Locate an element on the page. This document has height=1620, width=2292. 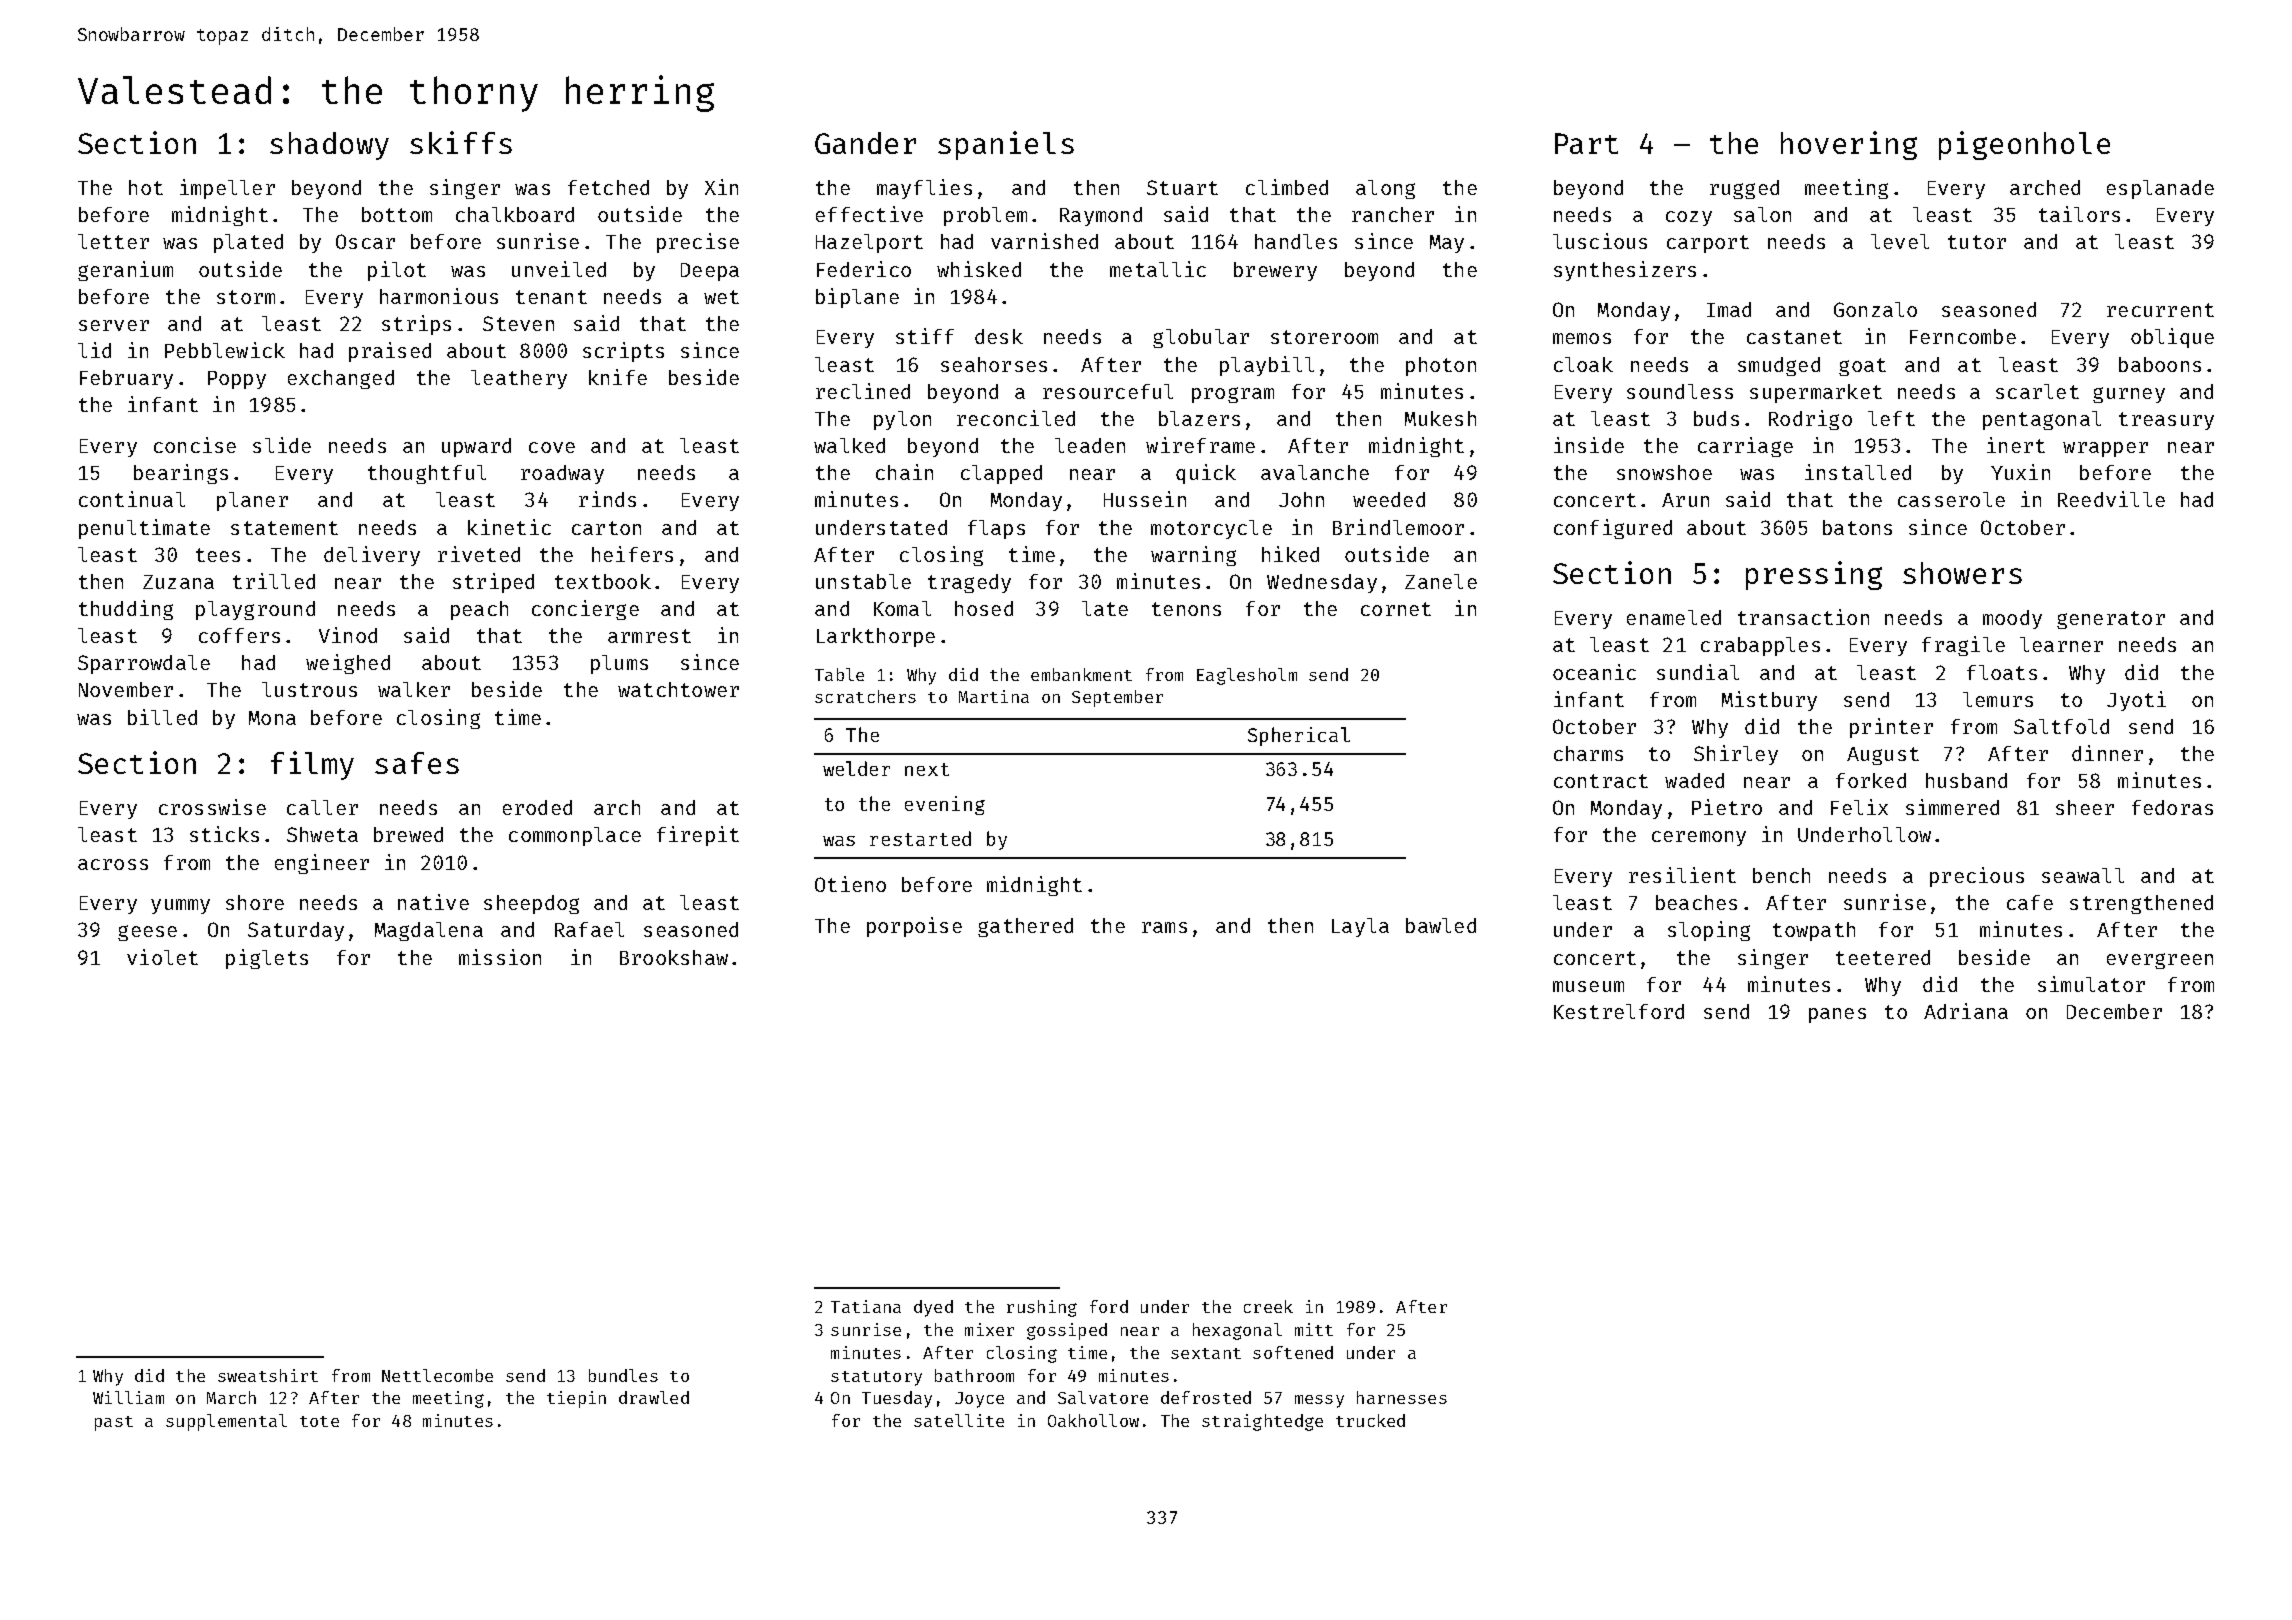
fetched is located at coordinates (608, 187).
